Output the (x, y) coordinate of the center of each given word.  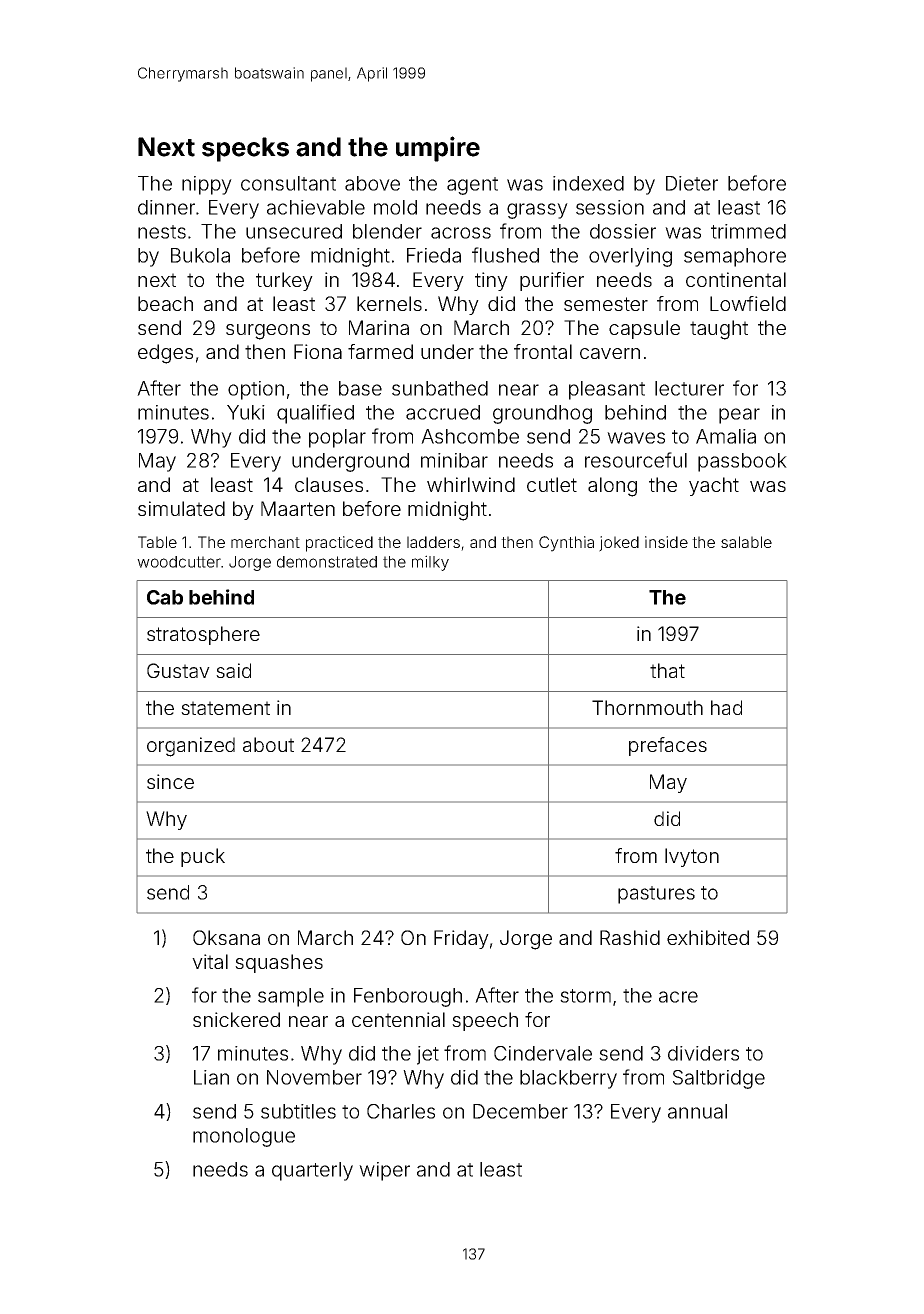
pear (739, 416)
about (268, 744)
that (667, 670)
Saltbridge (719, 1079)
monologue (244, 1137)
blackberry (568, 1079)
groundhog (542, 414)
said (233, 670)
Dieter (692, 183)
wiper (384, 1171)
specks (245, 149)
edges (165, 354)
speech (485, 1021)
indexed (588, 183)
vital (210, 961)
